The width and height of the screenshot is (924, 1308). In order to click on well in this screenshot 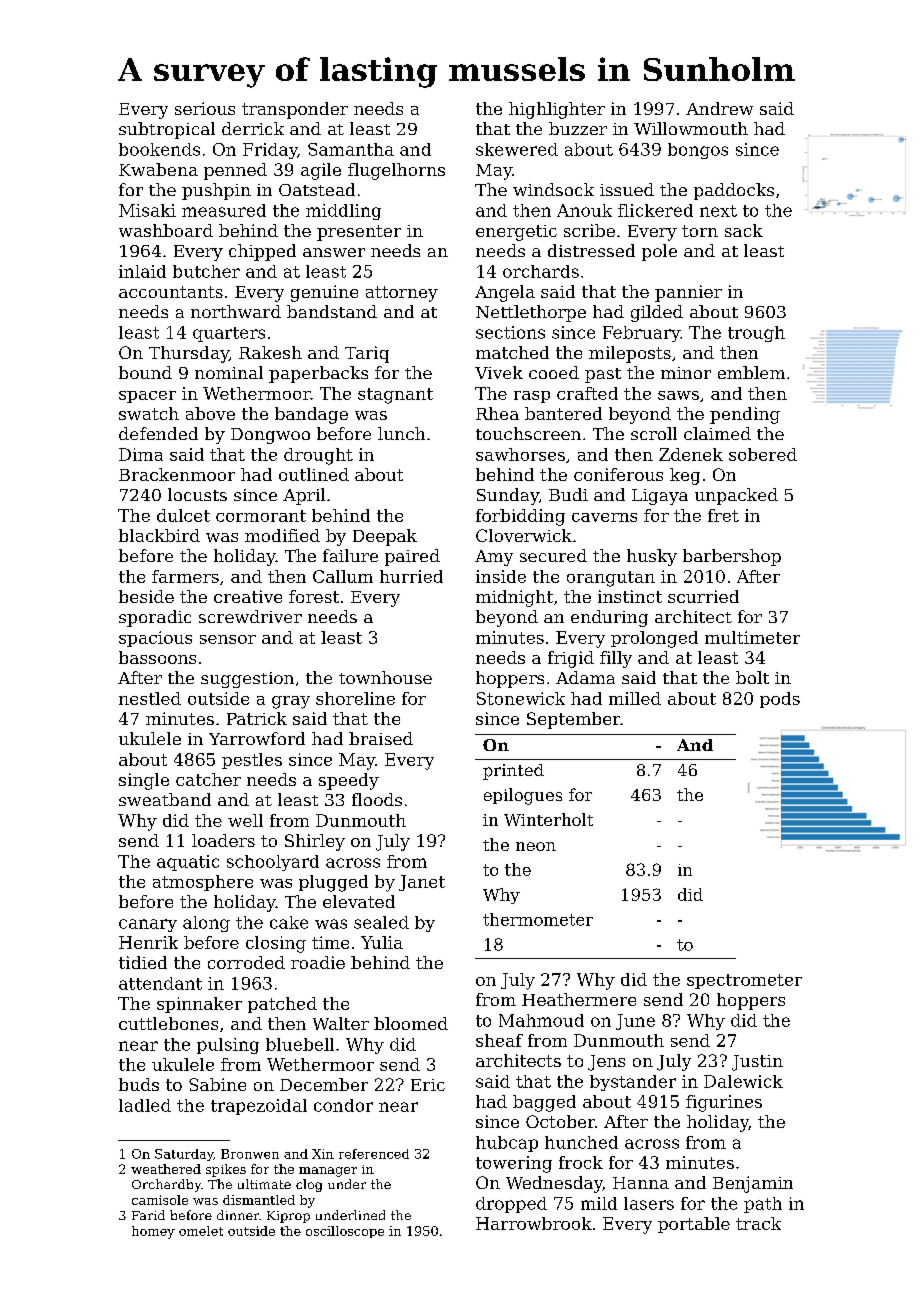, I will do `click(245, 820)`.
